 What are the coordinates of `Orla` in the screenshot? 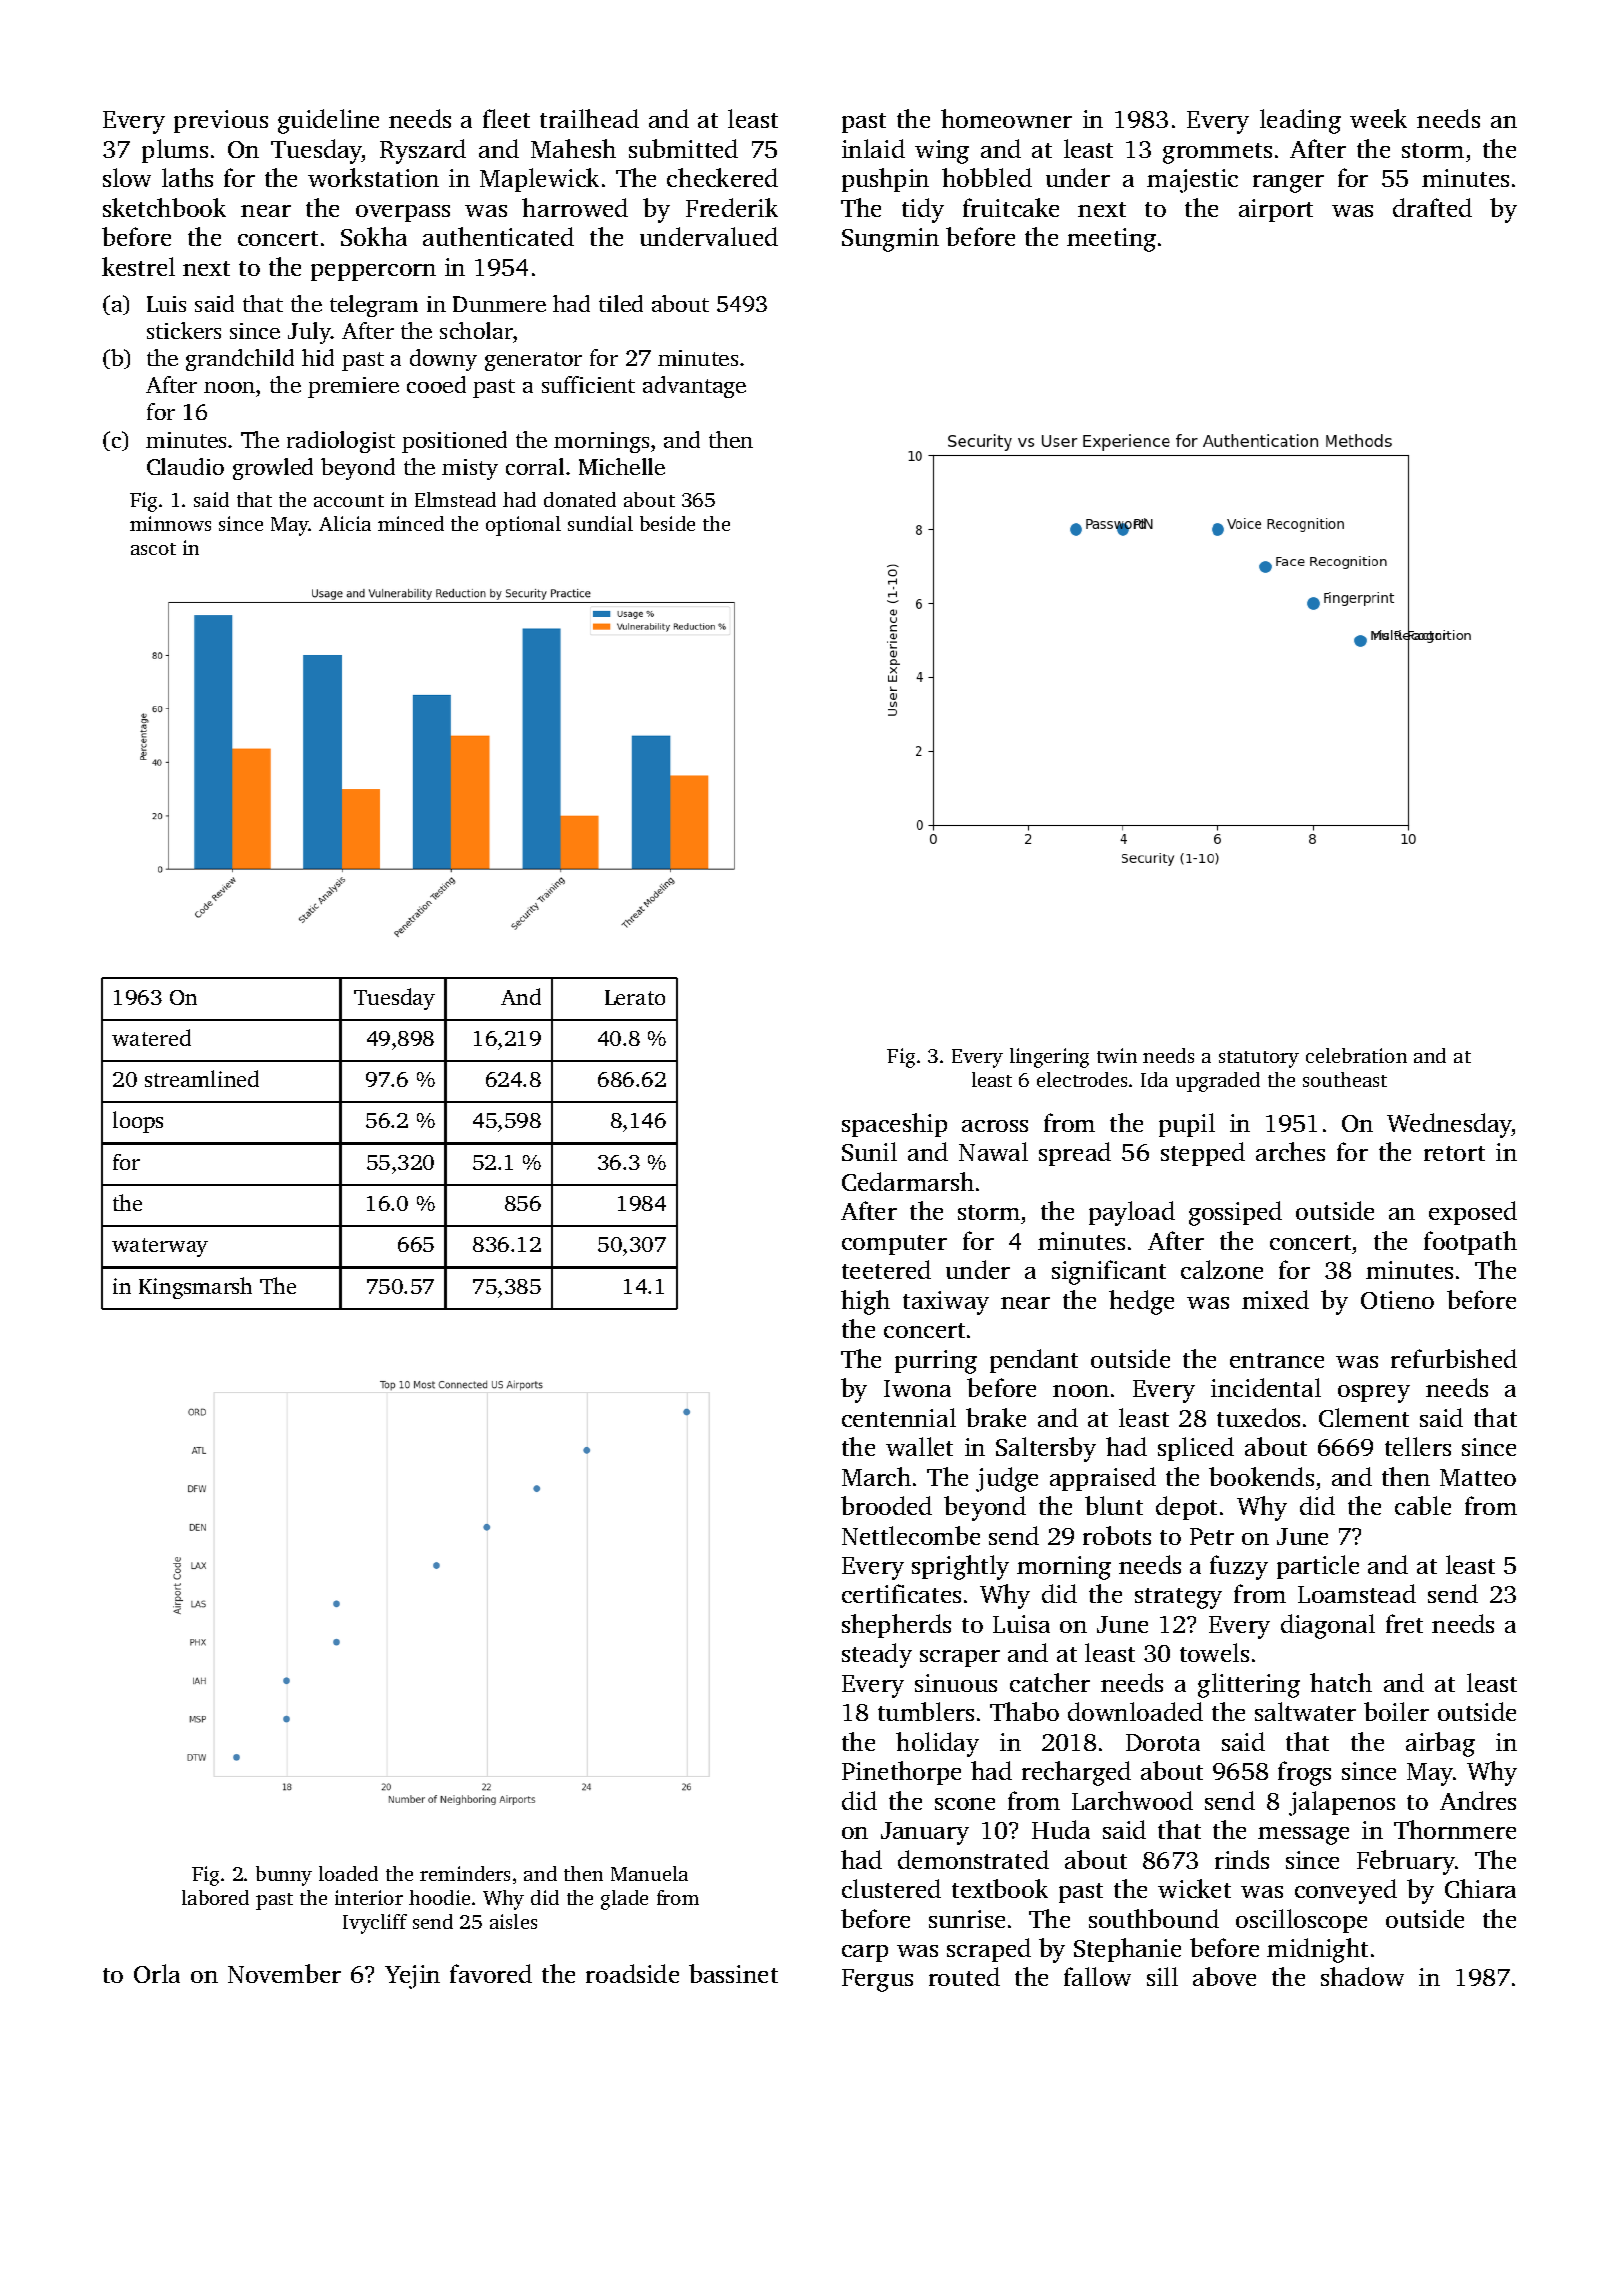 It's located at (157, 1973).
